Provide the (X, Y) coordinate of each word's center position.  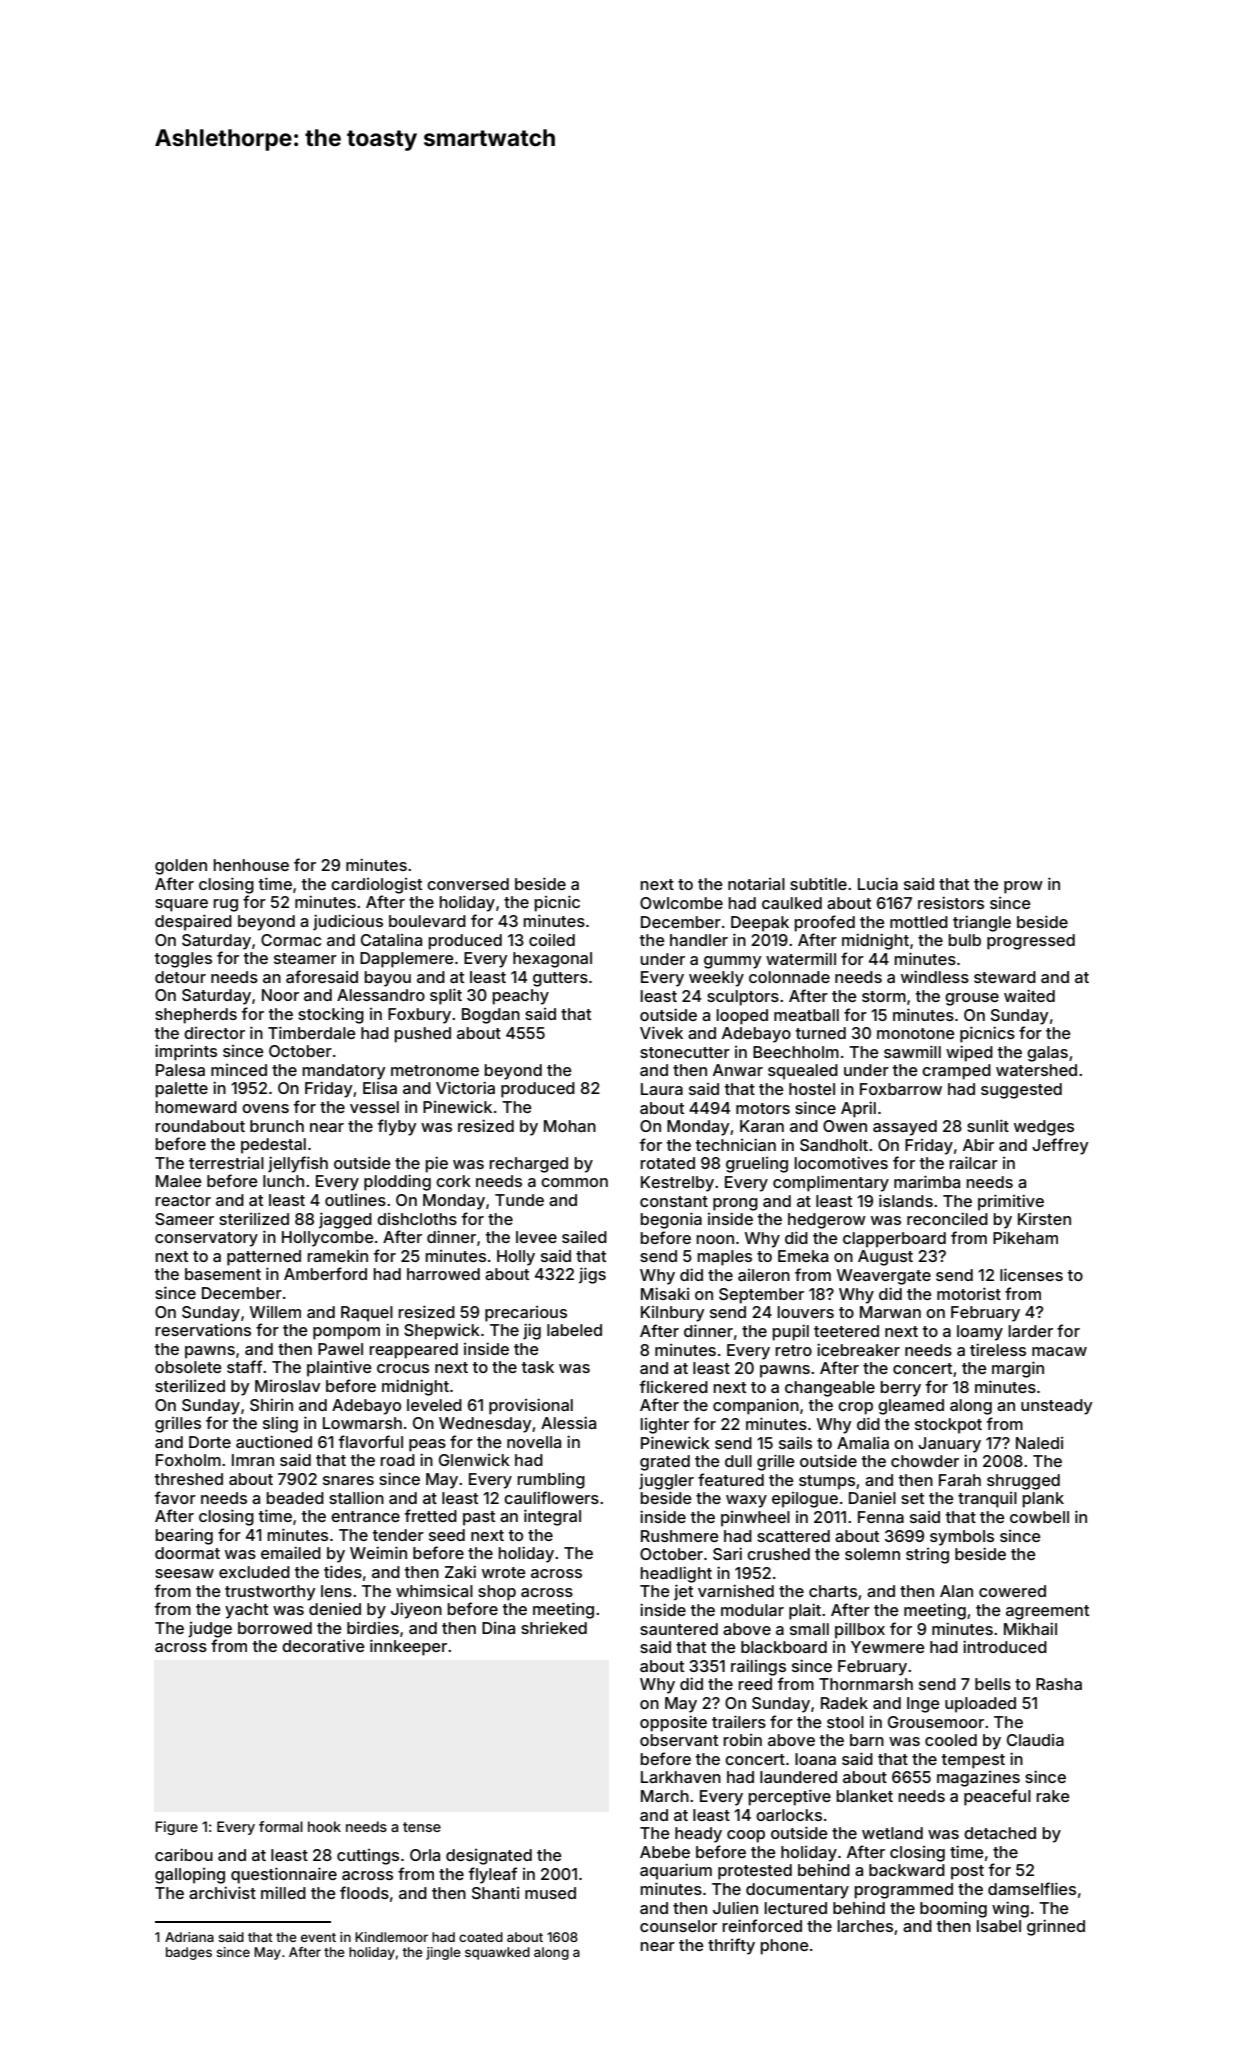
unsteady (1057, 1407)
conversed (468, 884)
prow (1023, 887)
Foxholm (188, 1460)
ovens (265, 1108)
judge (210, 1630)
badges (189, 1953)
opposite (673, 1723)
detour (180, 977)
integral (552, 1517)
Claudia (1035, 1740)
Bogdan (491, 1016)
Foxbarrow (901, 1089)
